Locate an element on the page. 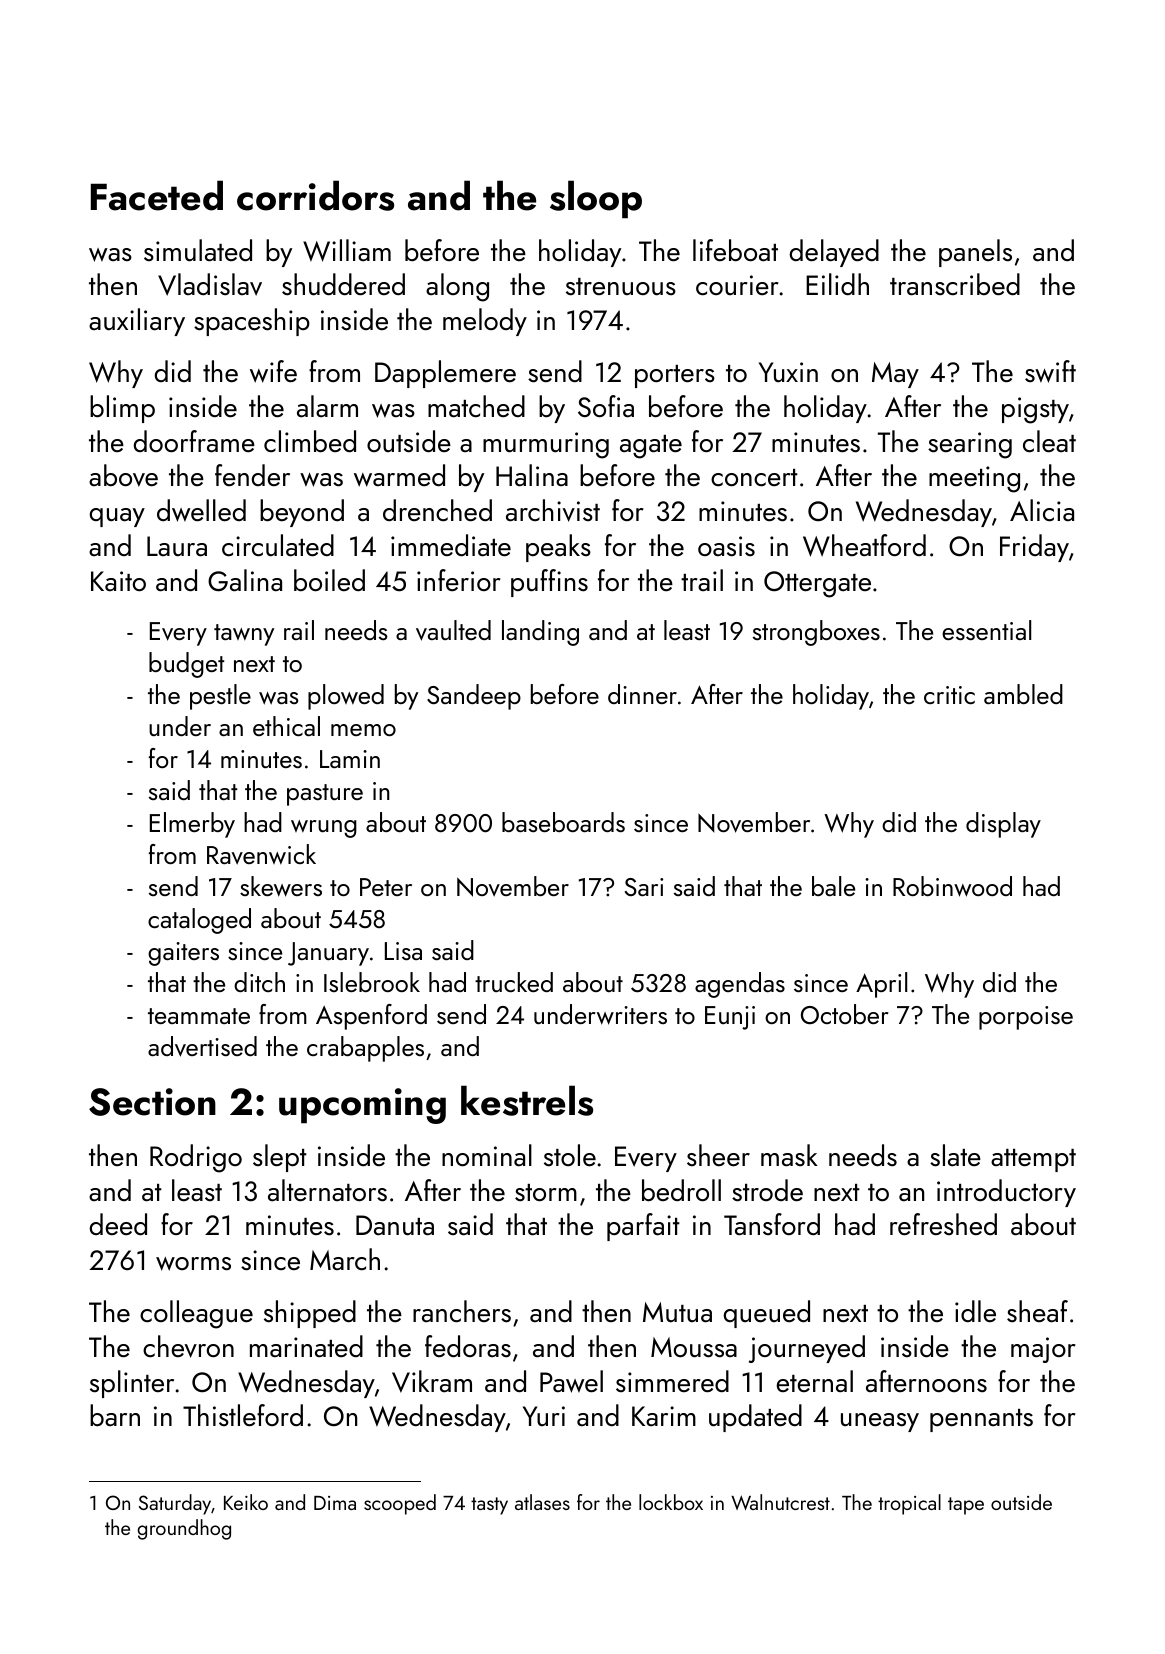 The height and width of the image is (1654, 1165). panels is located at coordinates (975, 253).
